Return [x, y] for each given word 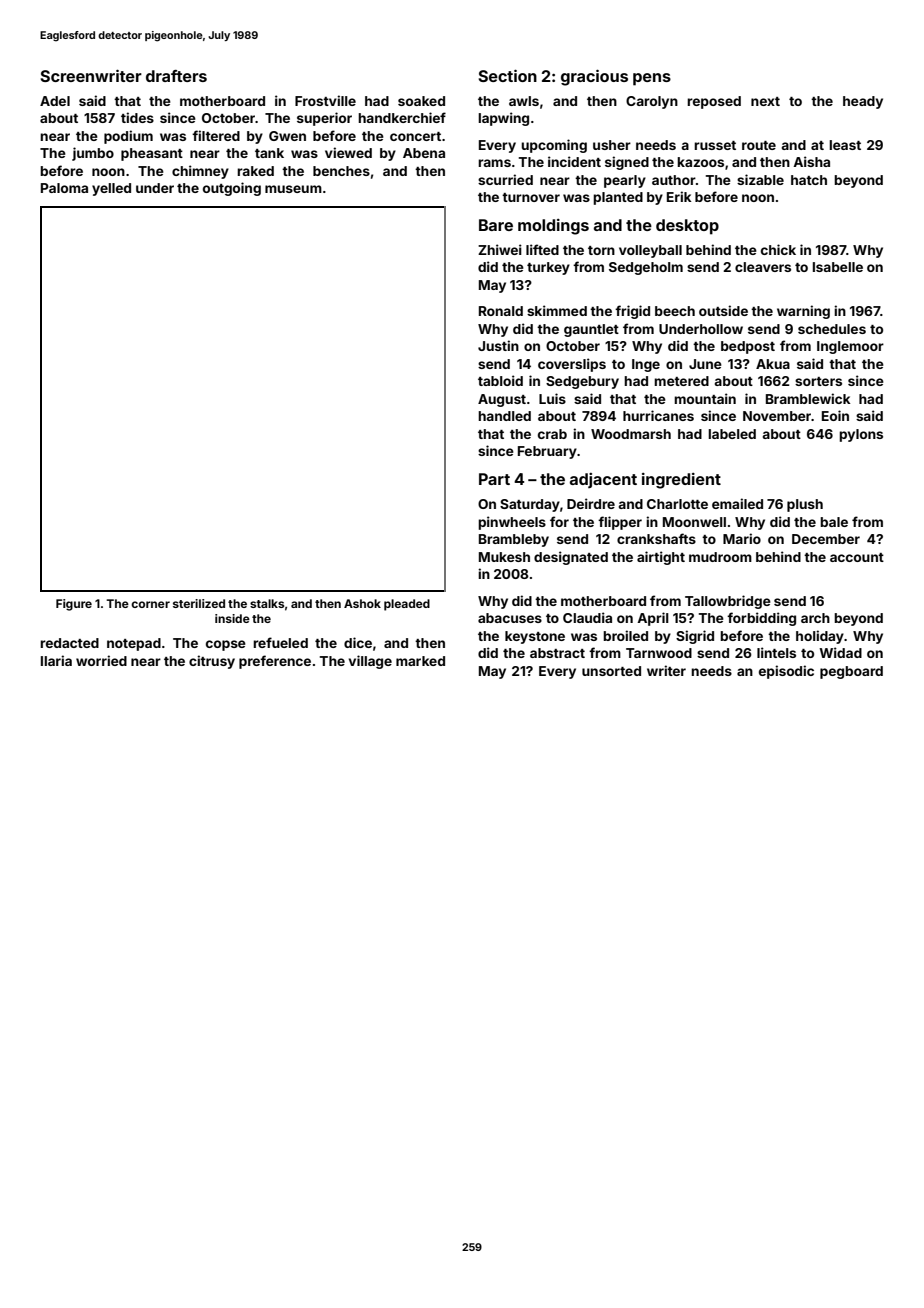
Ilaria [56, 660]
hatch [809, 180]
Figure [74, 605]
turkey [548, 268]
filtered [216, 135]
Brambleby [514, 540]
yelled [111, 189]
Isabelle [838, 267]
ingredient [681, 481]
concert [415, 136]
